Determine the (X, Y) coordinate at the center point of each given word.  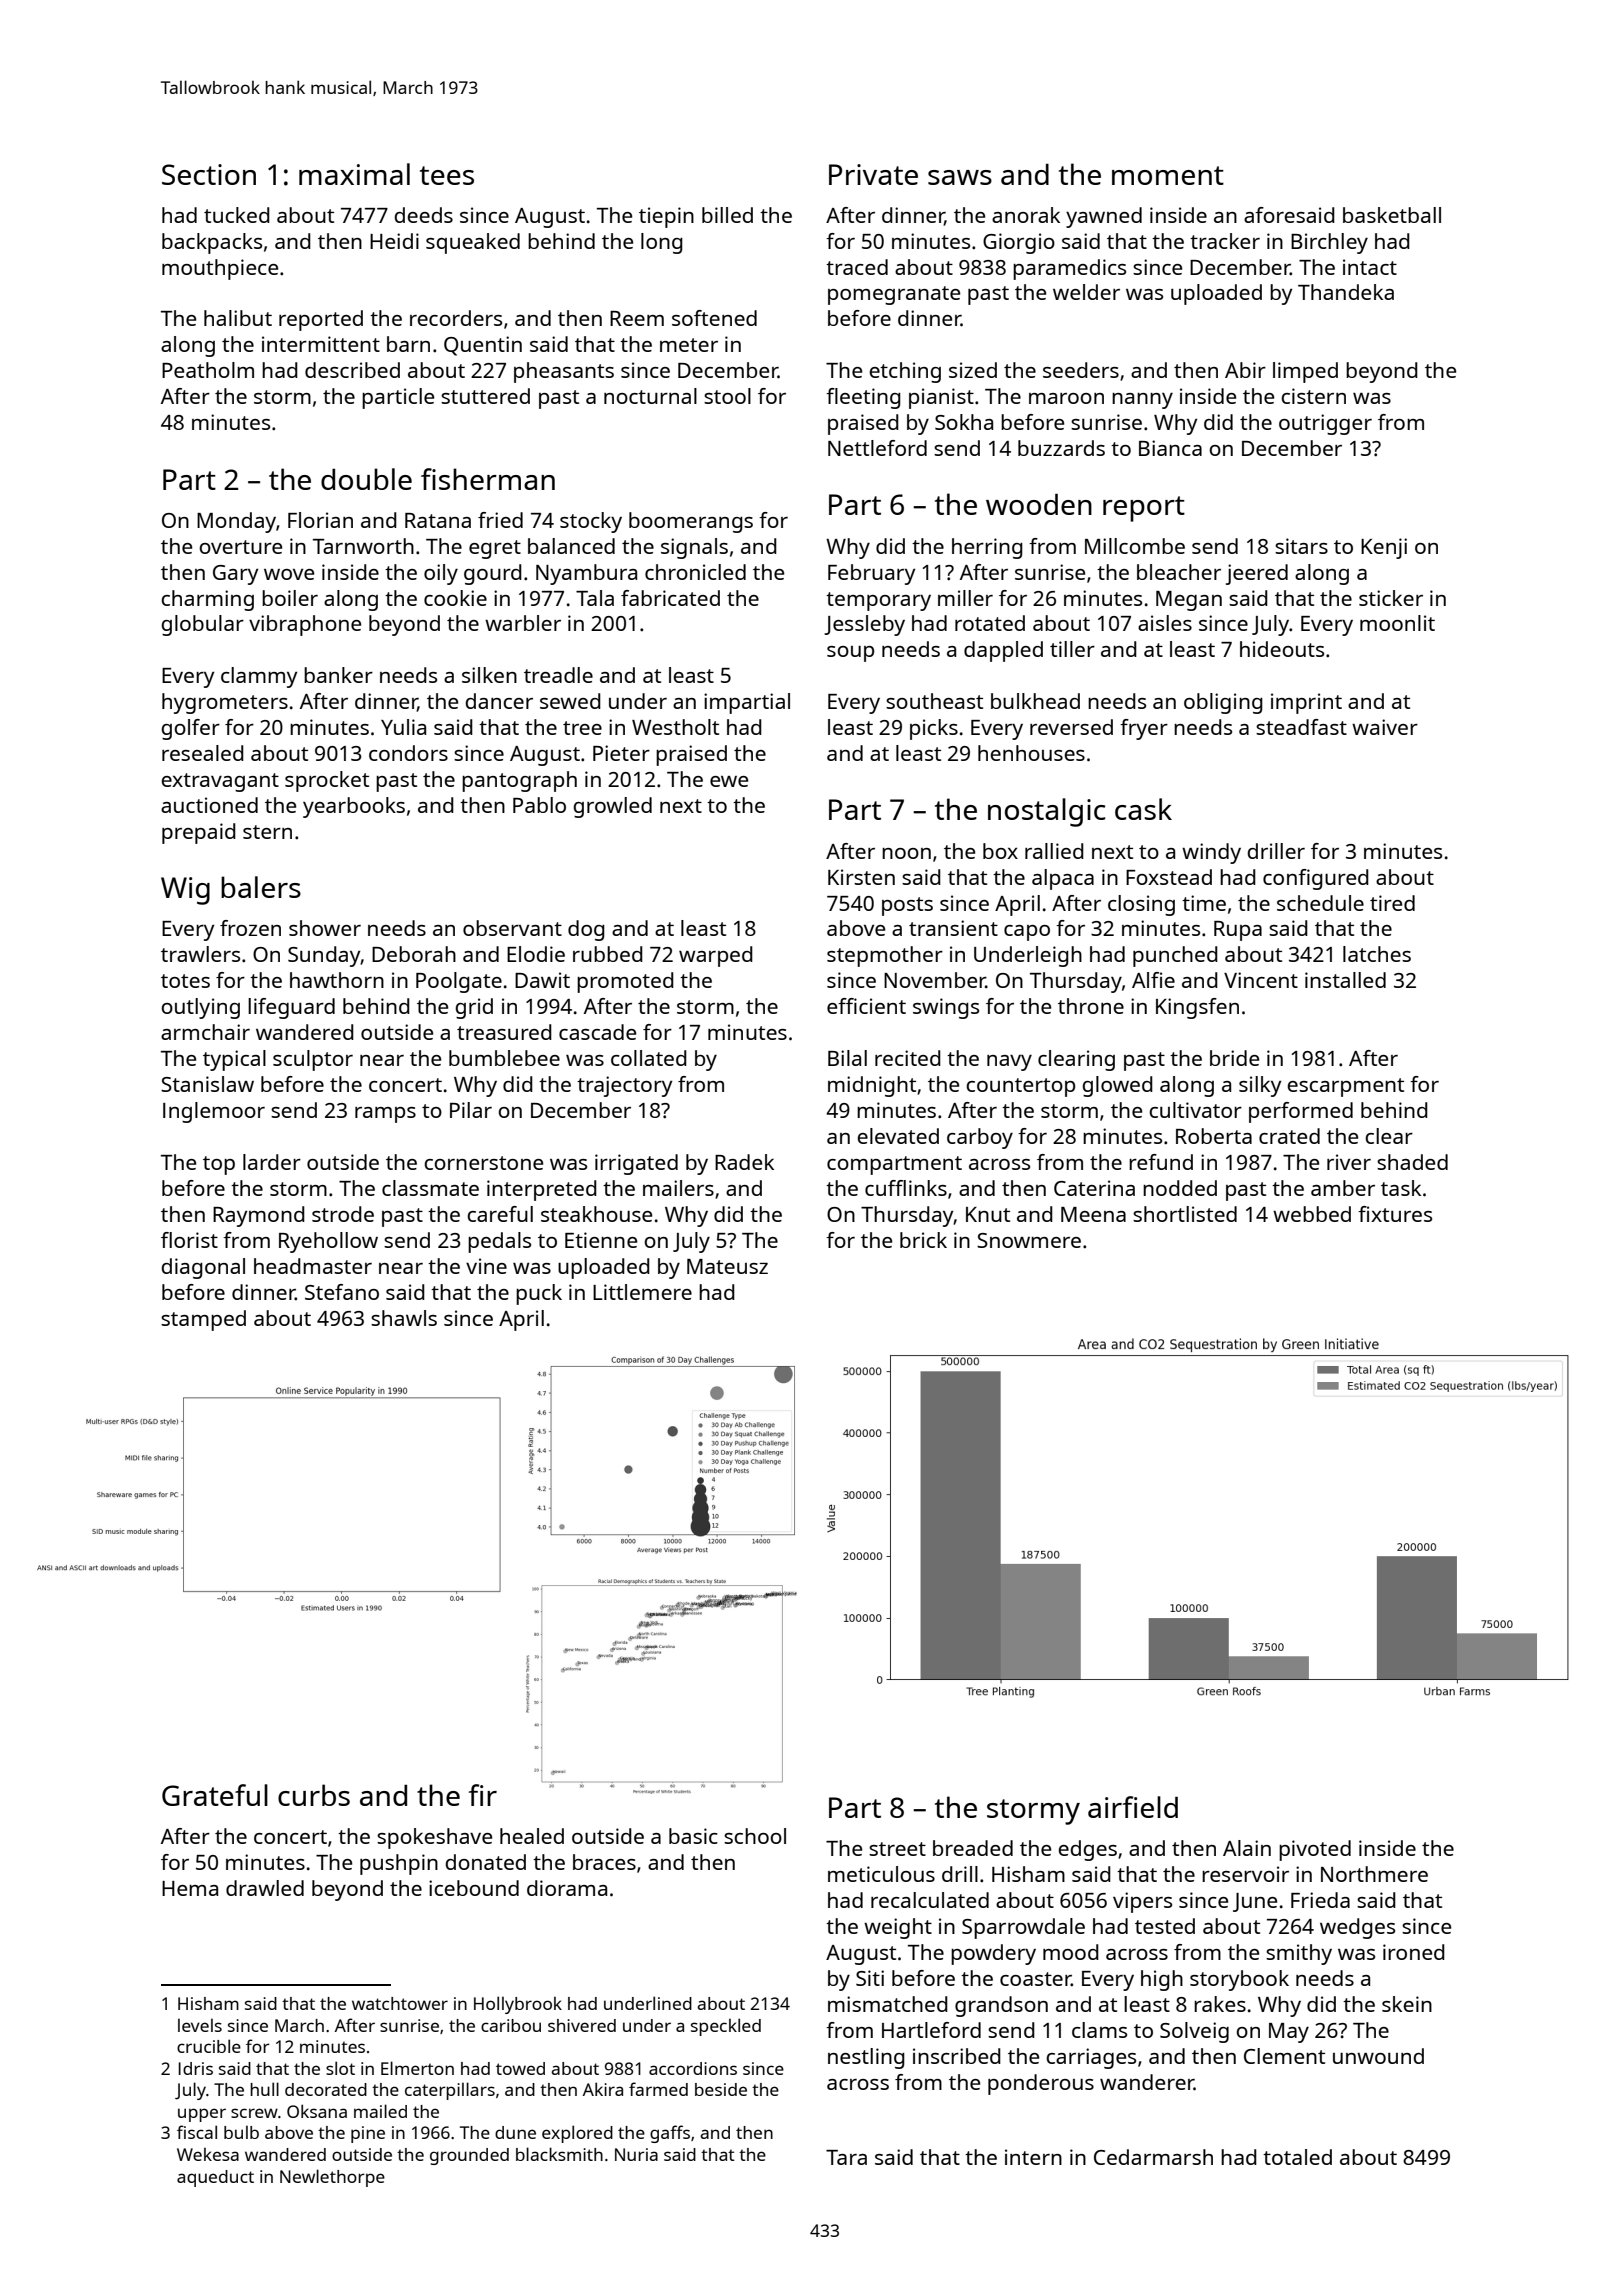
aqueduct (215, 2178)
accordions (693, 2068)
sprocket (327, 781)
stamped (203, 1320)
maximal (354, 174)
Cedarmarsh (1153, 2157)
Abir (1245, 370)
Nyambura (586, 574)
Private (873, 174)
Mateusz (727, 1266)
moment (1168, 175)
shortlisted (1185, 1214)
